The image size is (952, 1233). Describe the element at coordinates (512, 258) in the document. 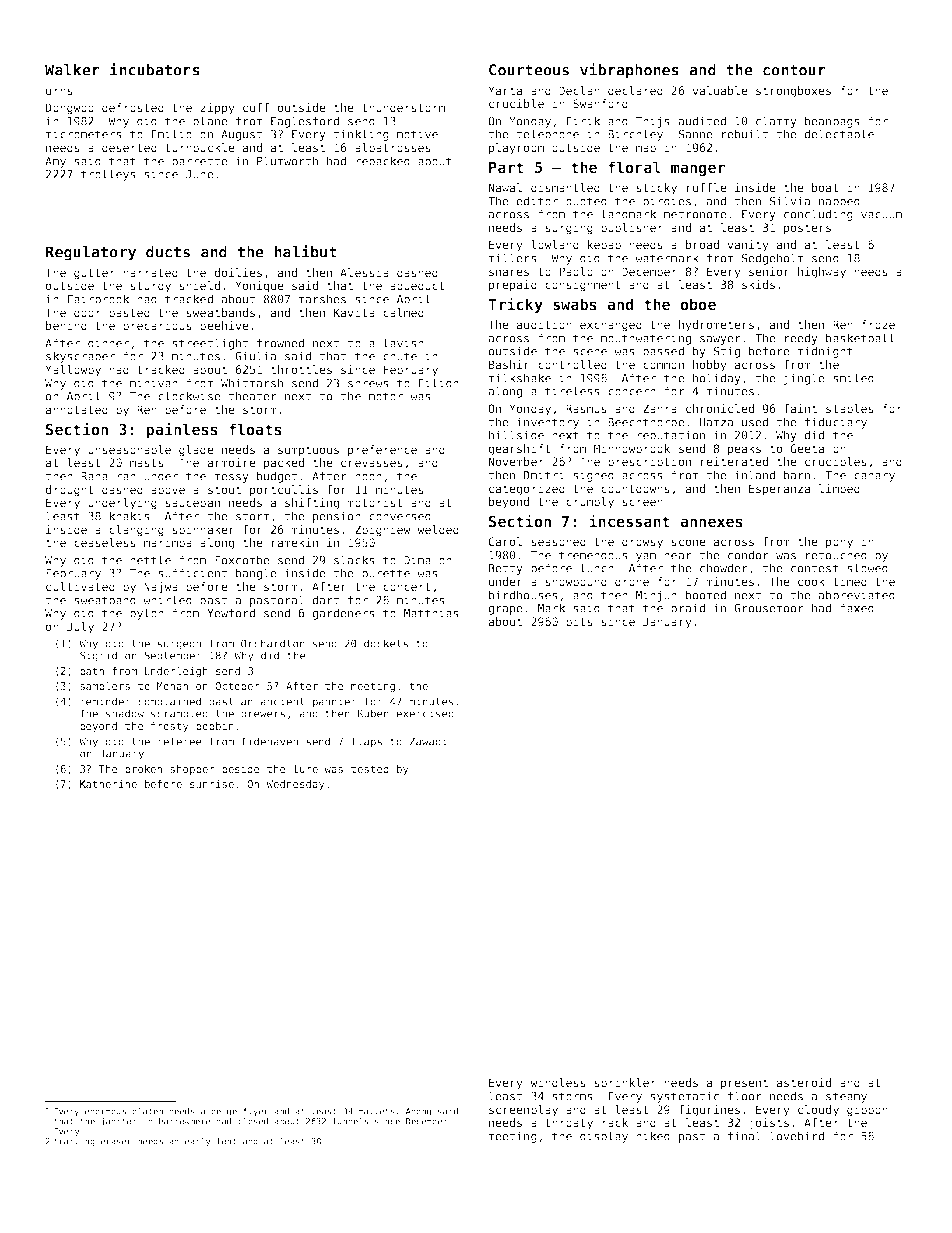

I see `millers` at that location.
